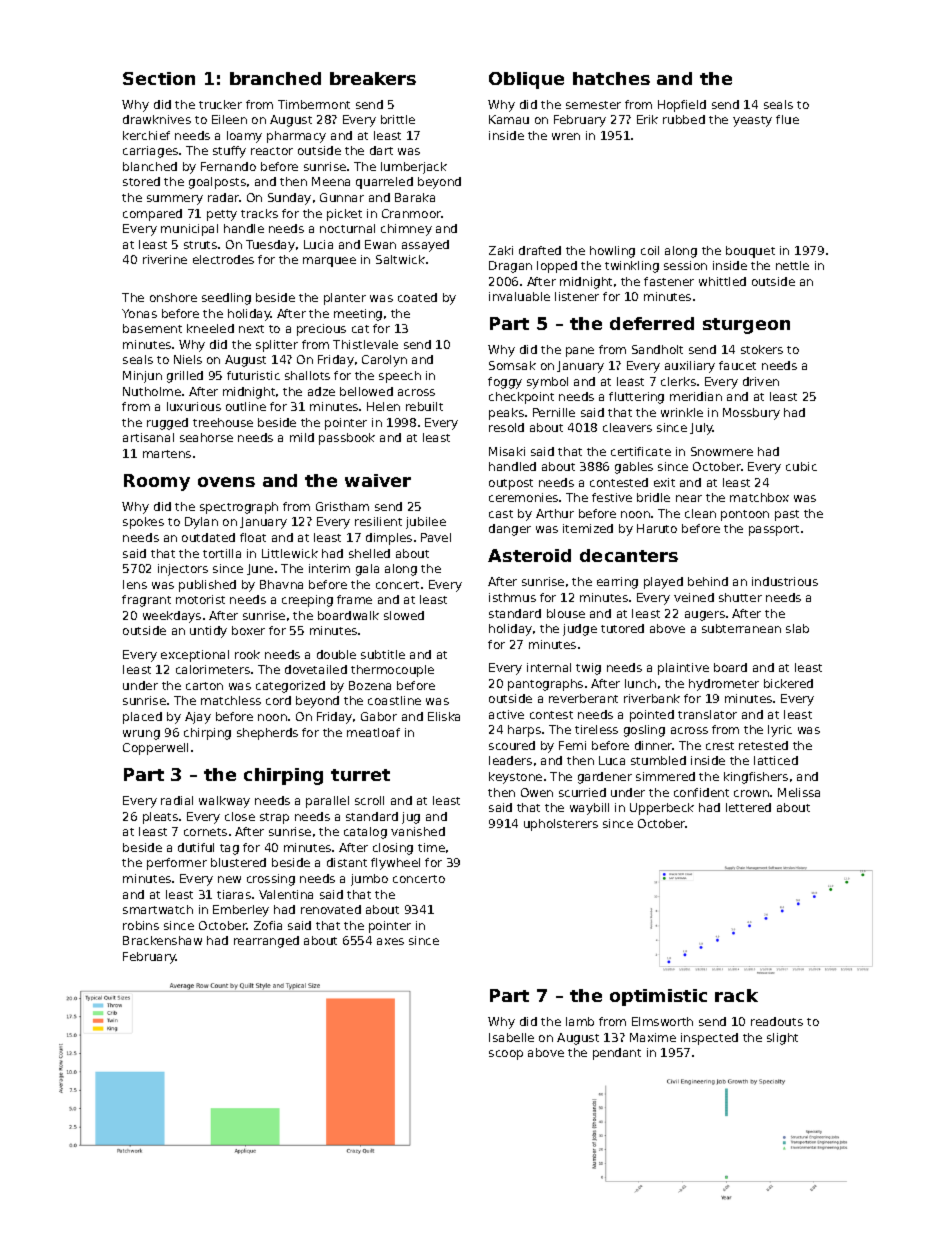 Image resolution: width=952 pixels, height=1233 pixels. What do you see at coordinates (708, 581) in the document?
I see `behind` at bounding box center [708, 581].
